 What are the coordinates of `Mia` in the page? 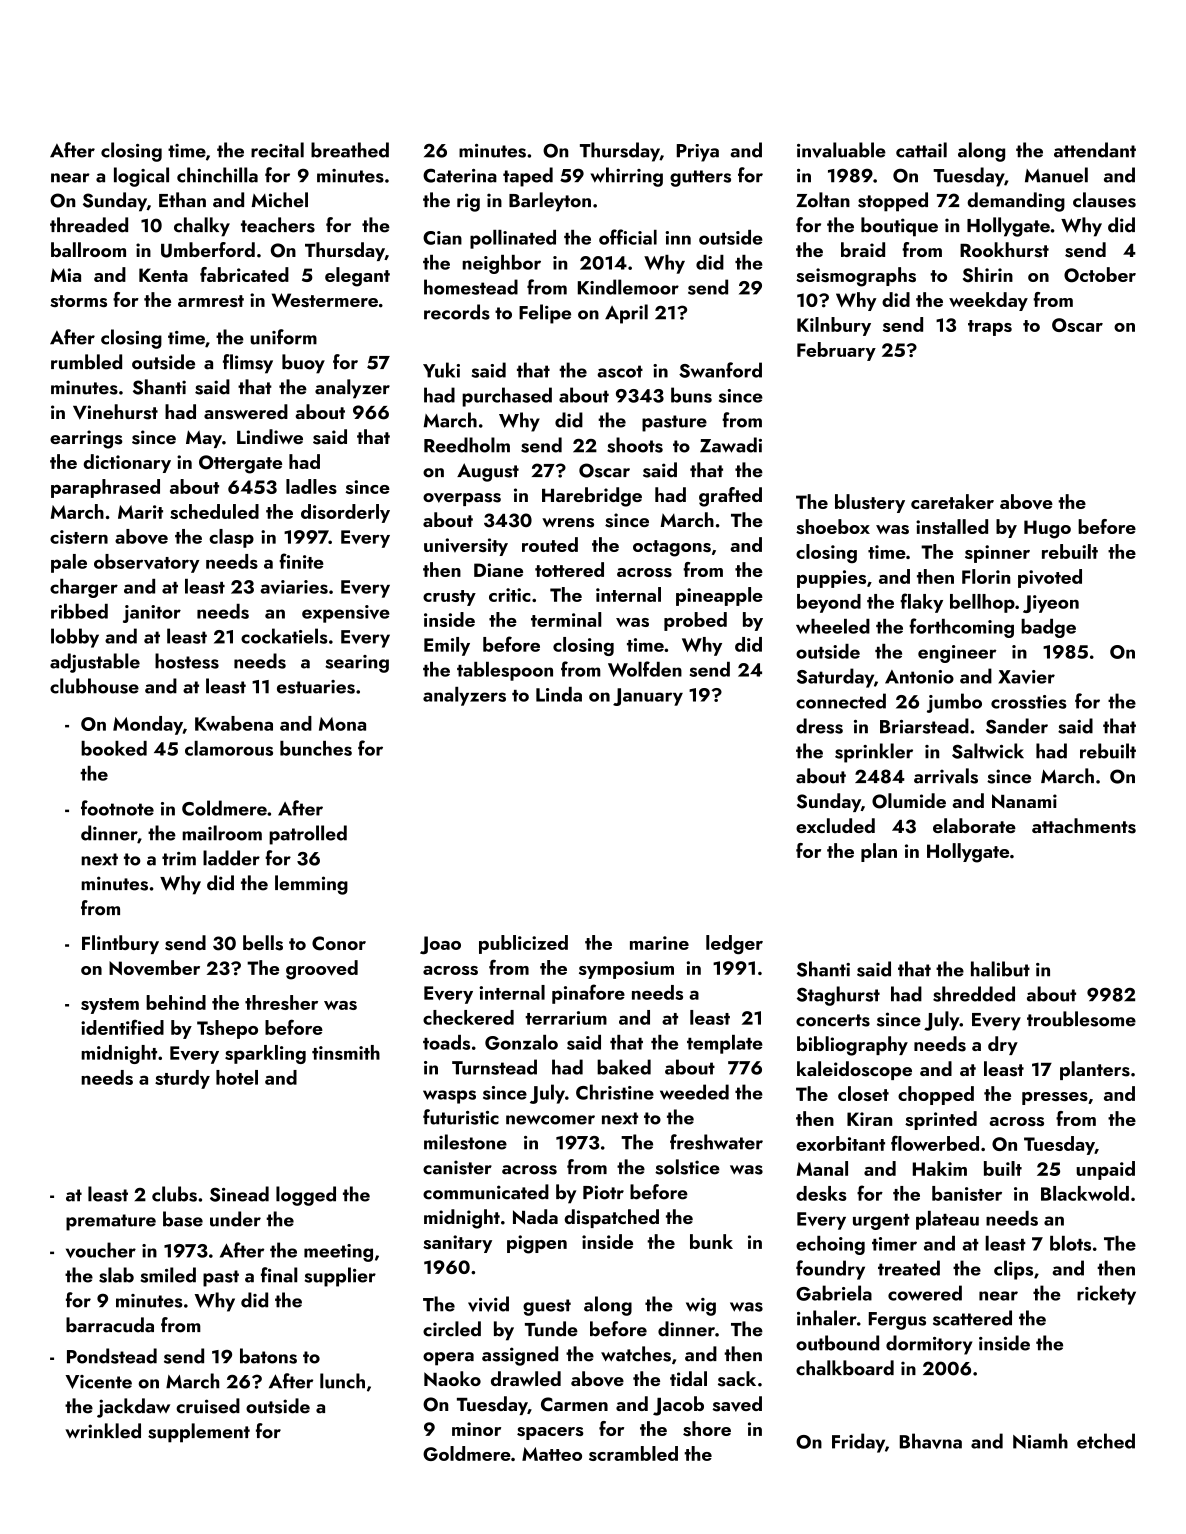 It's located at (65, 275).
